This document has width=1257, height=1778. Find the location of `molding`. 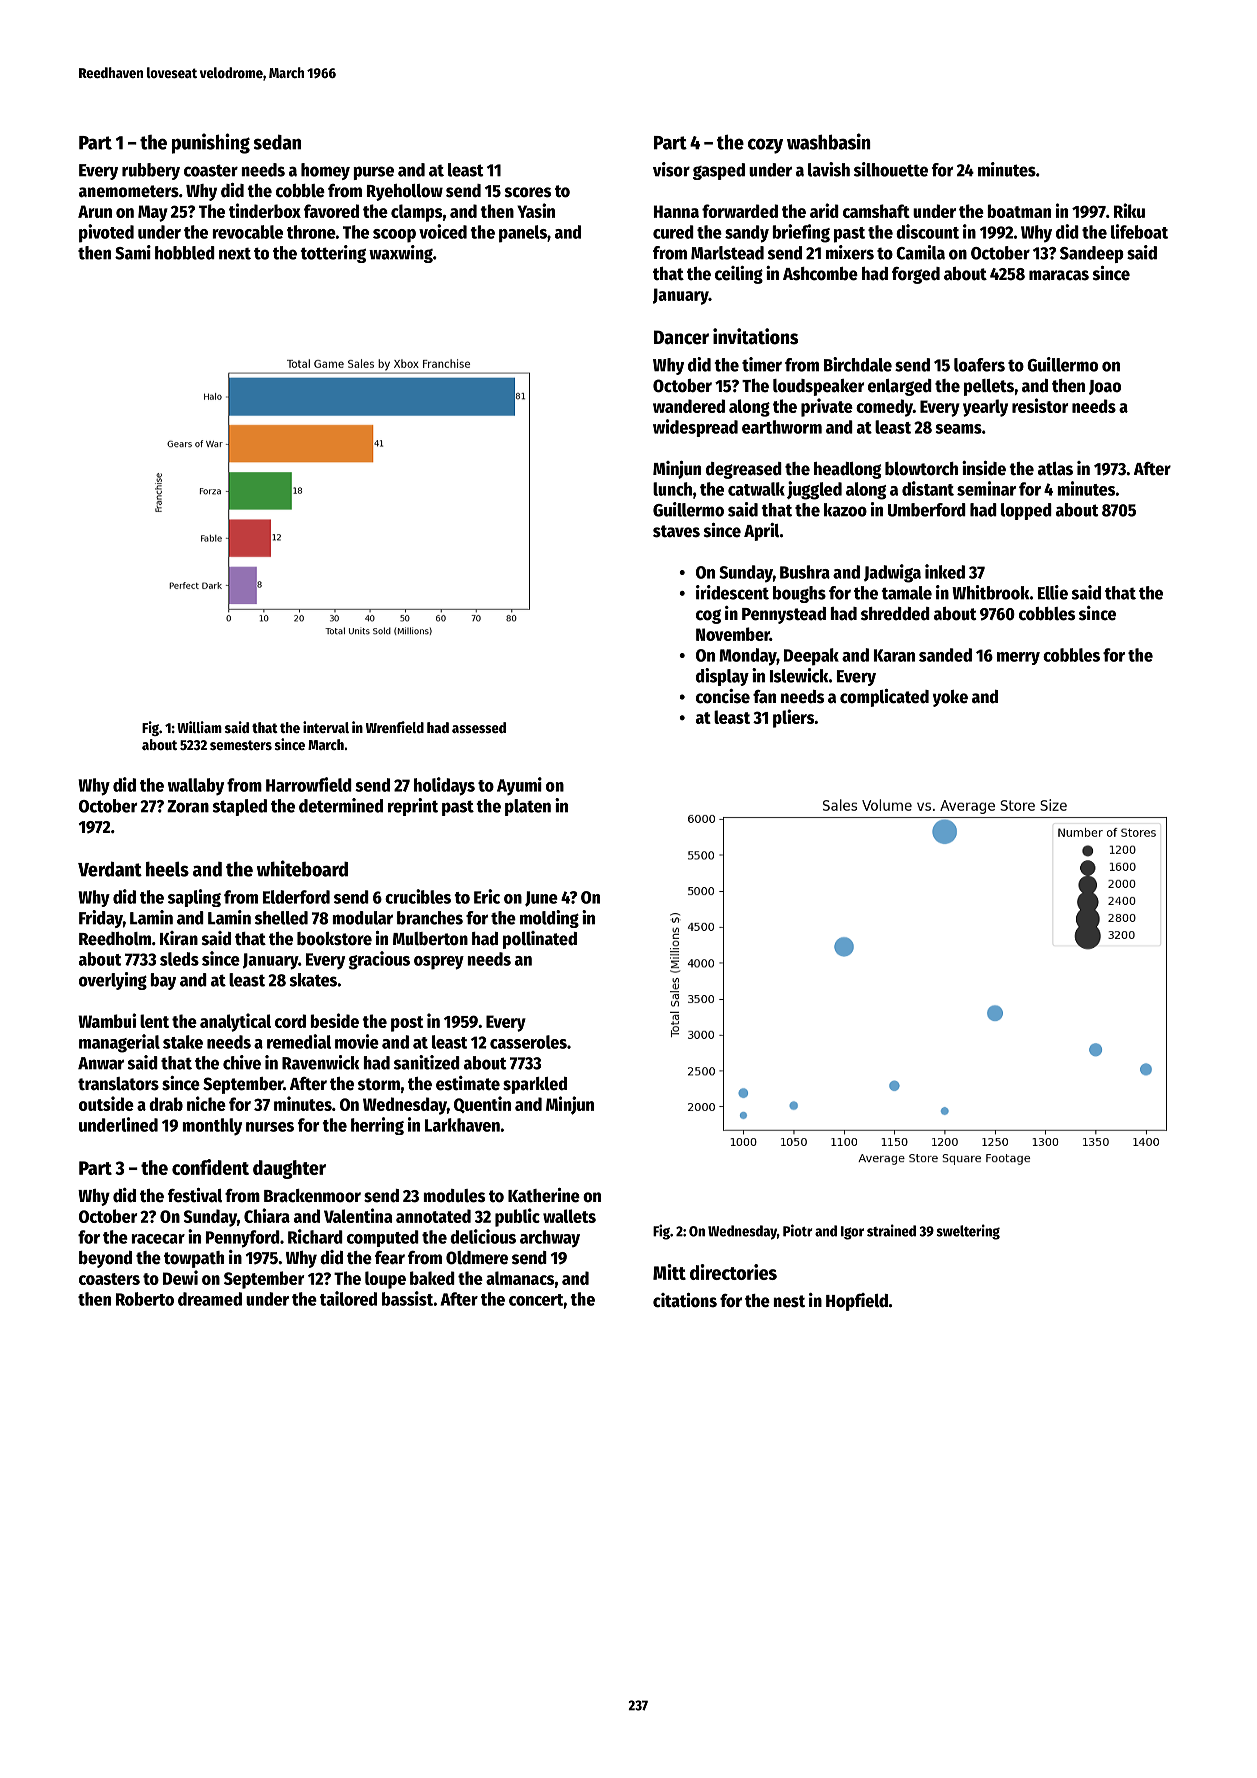

molding is located at coordinates (549, 919).
